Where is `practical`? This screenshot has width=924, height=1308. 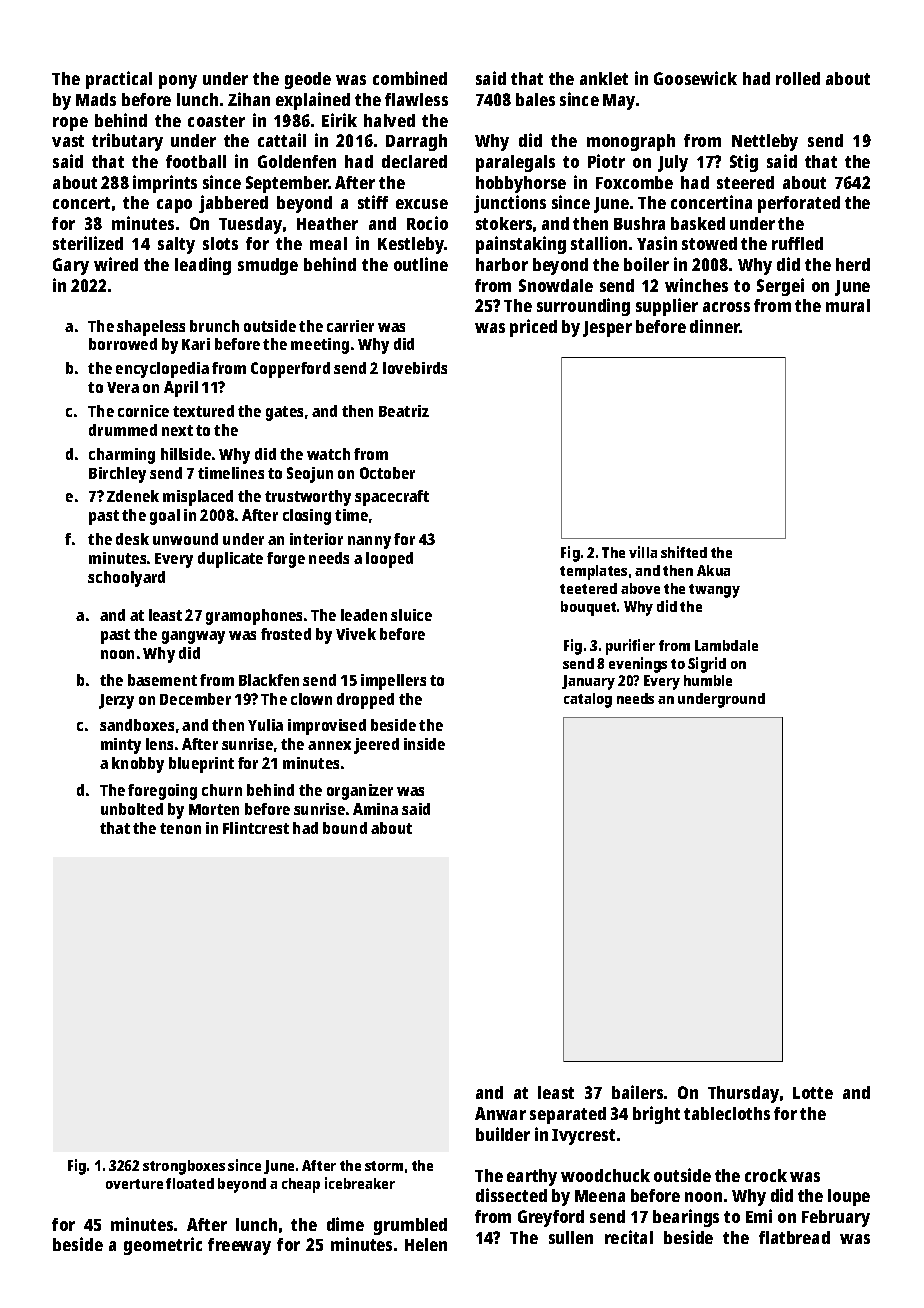 practical is located at coordinates (119, 80).
